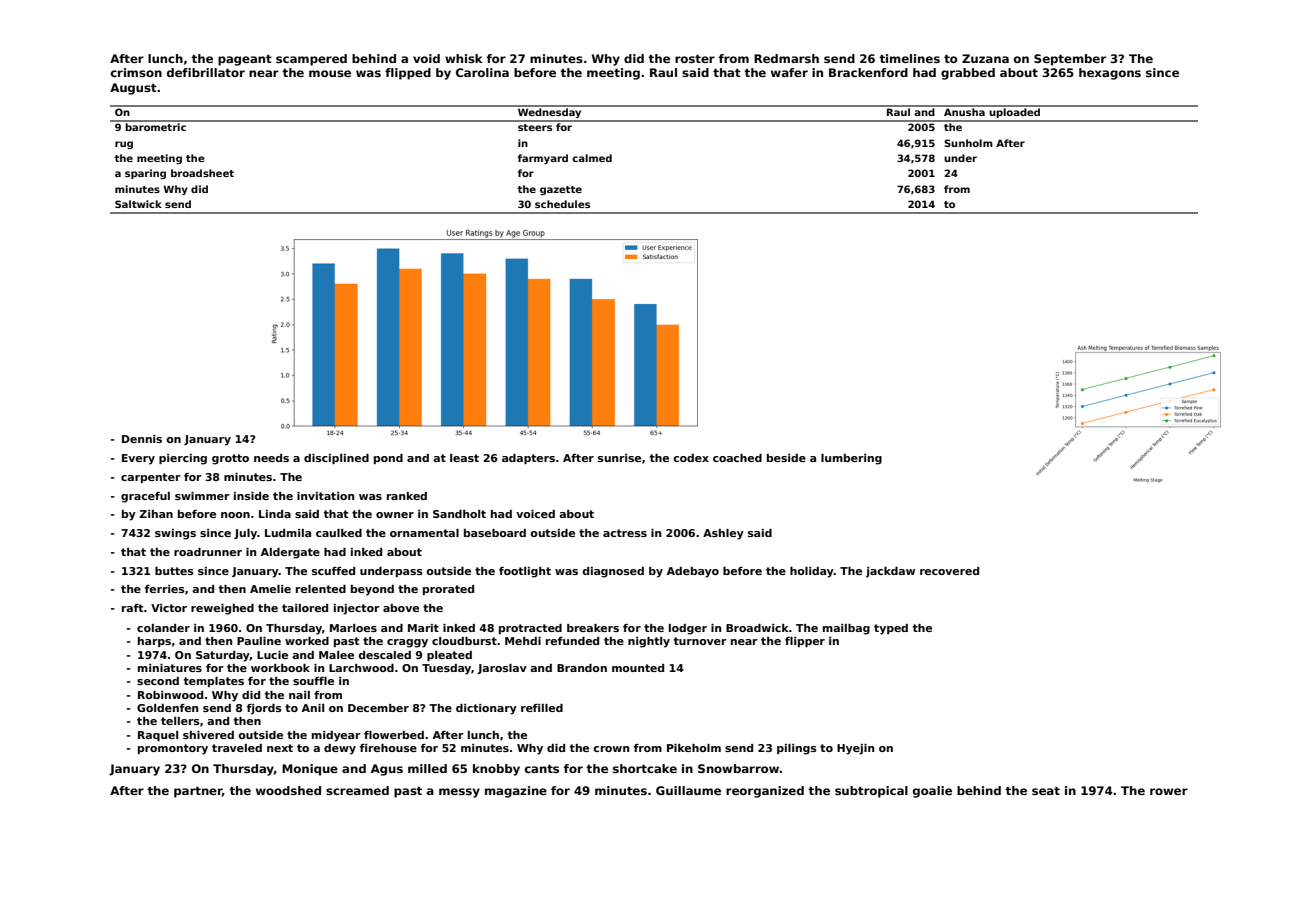 This screenshot has width=1308, height=924. Describe the element at coordinates (561, 190) in the screenshot. I see `gazette` at that location.
